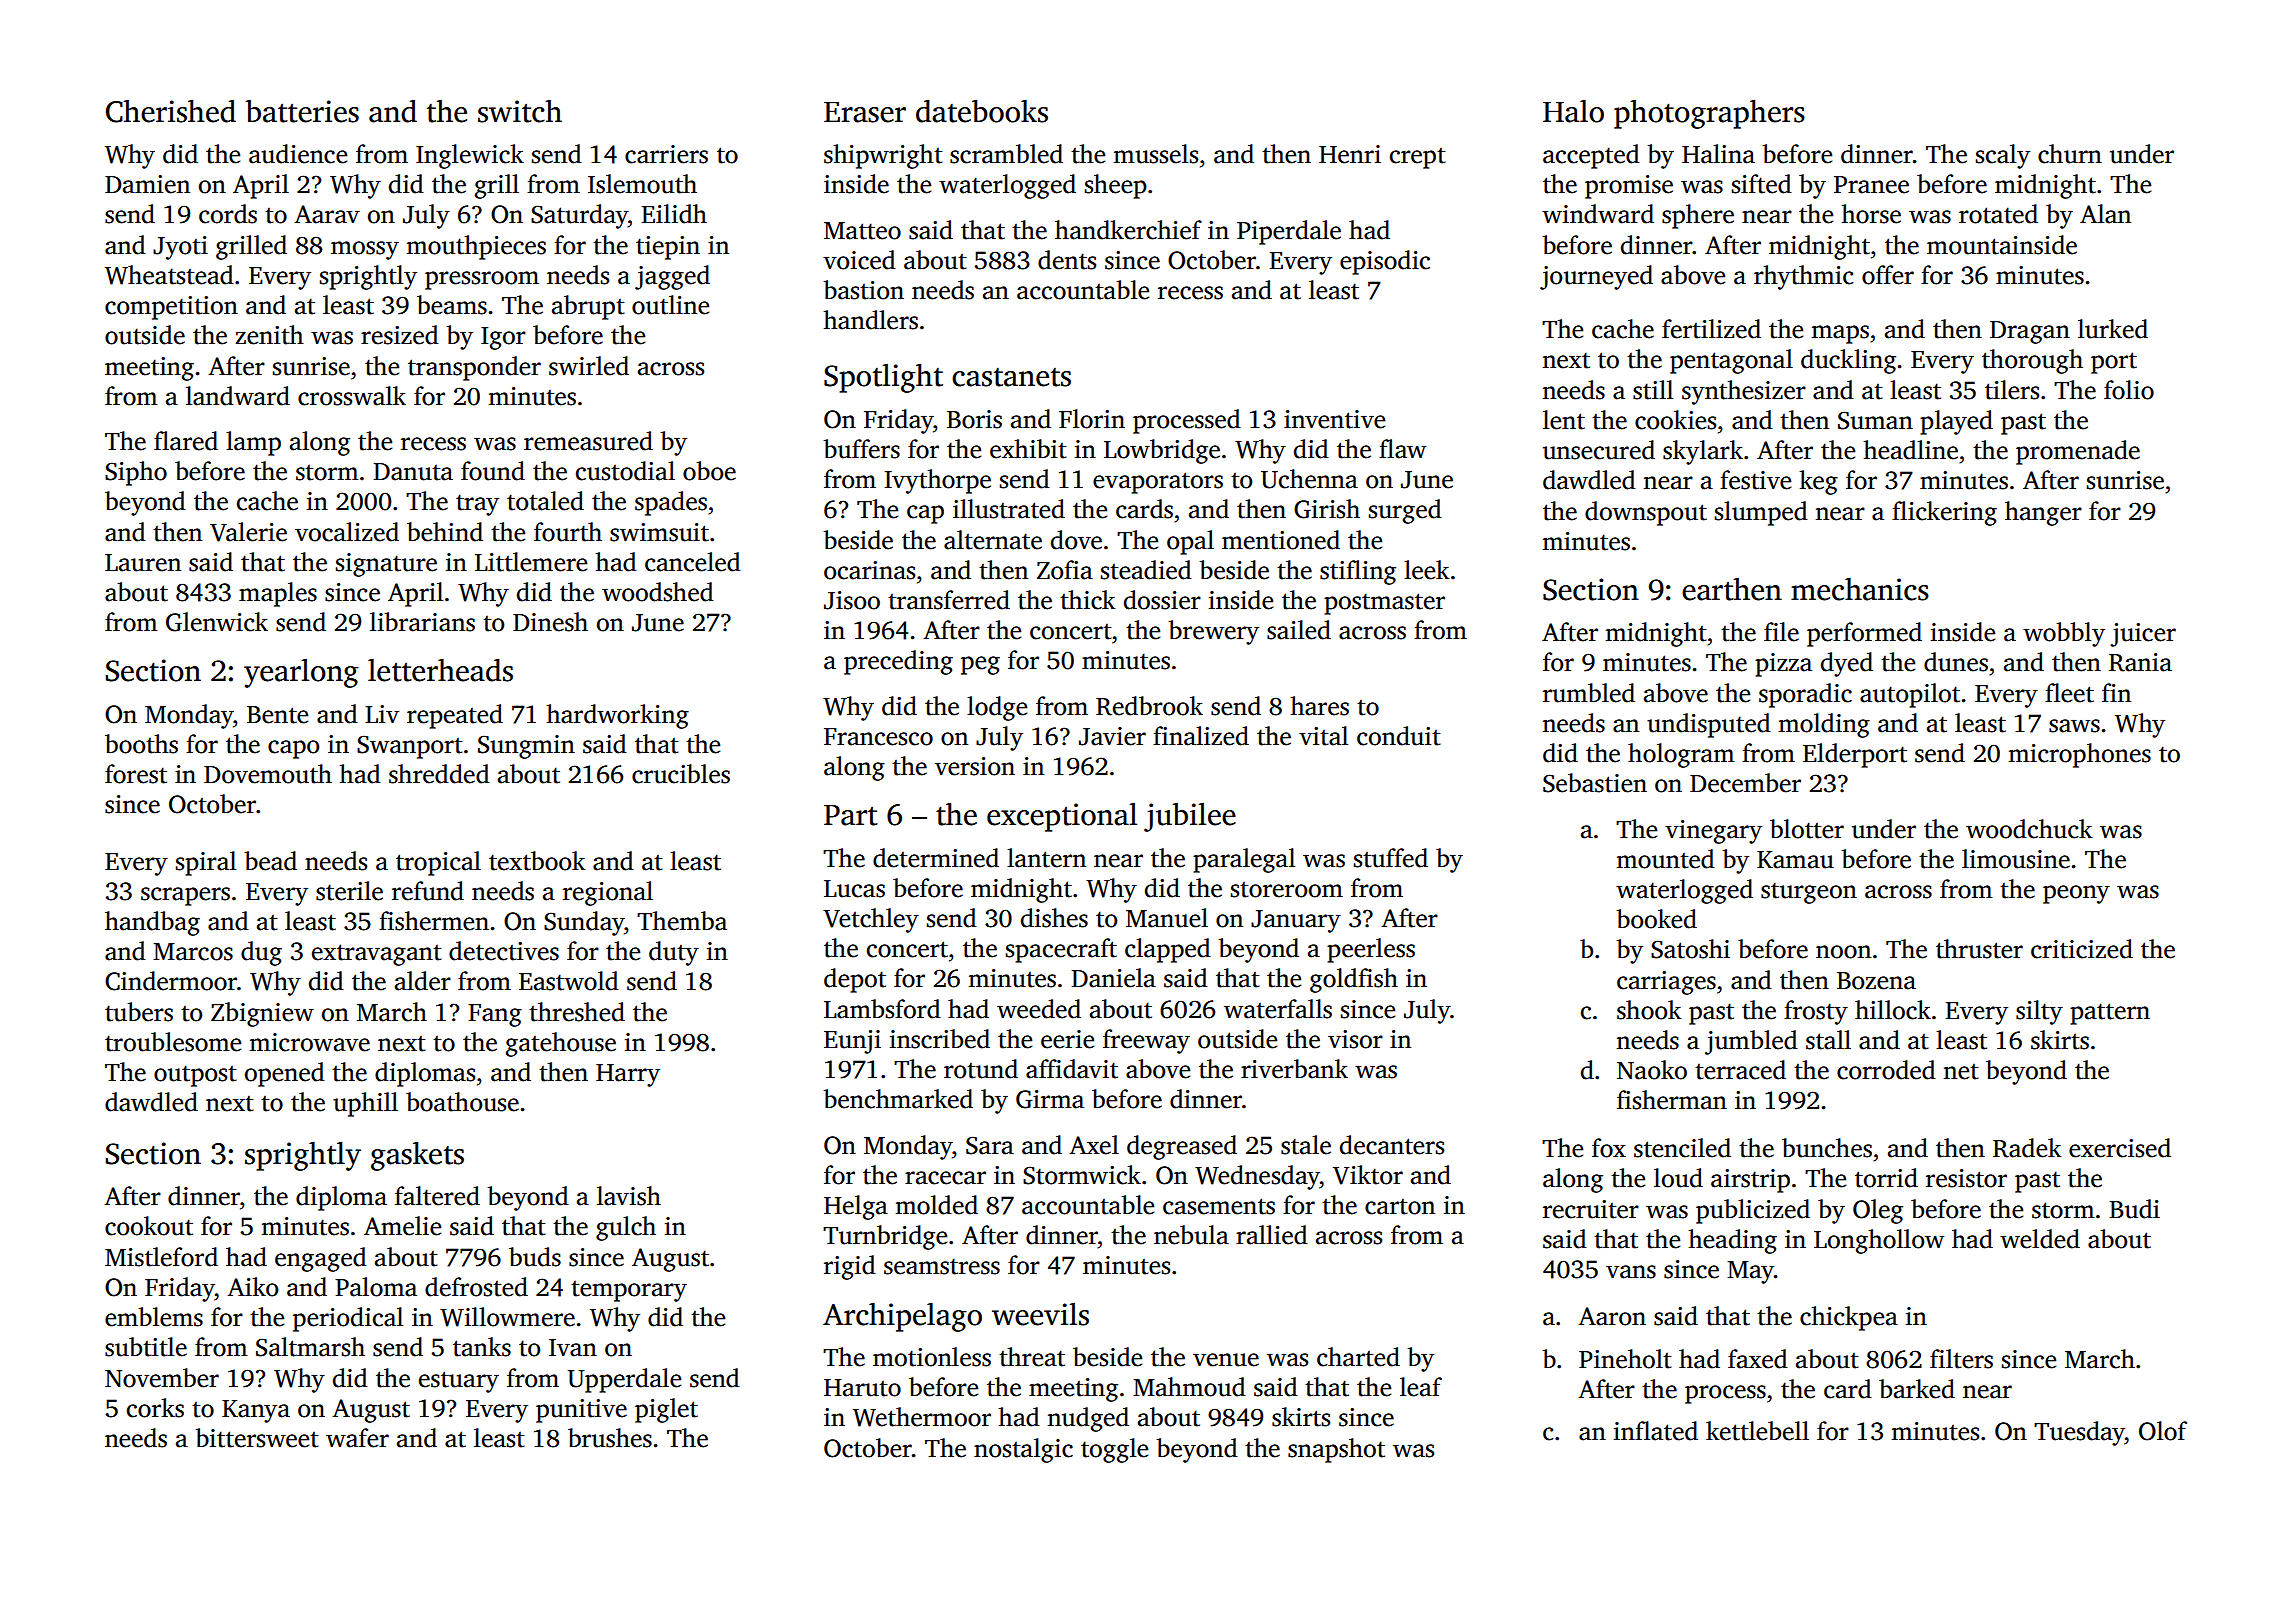 This screenshot has width=2292, height=1620. I want to click on scaly, so click(2003, 156).
